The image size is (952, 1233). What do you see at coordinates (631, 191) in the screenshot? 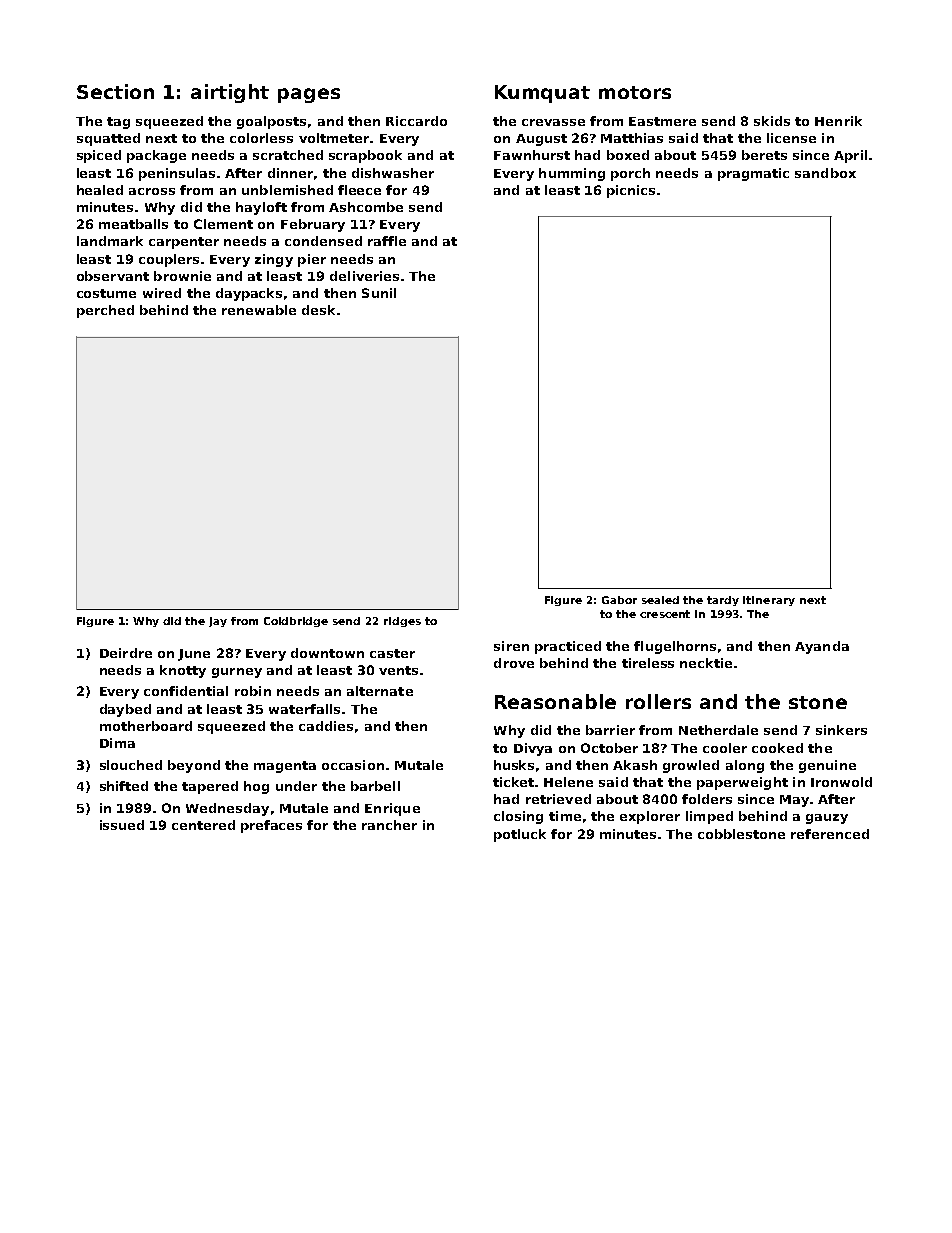
I see `picnics` at bounding box center [631, 191].
